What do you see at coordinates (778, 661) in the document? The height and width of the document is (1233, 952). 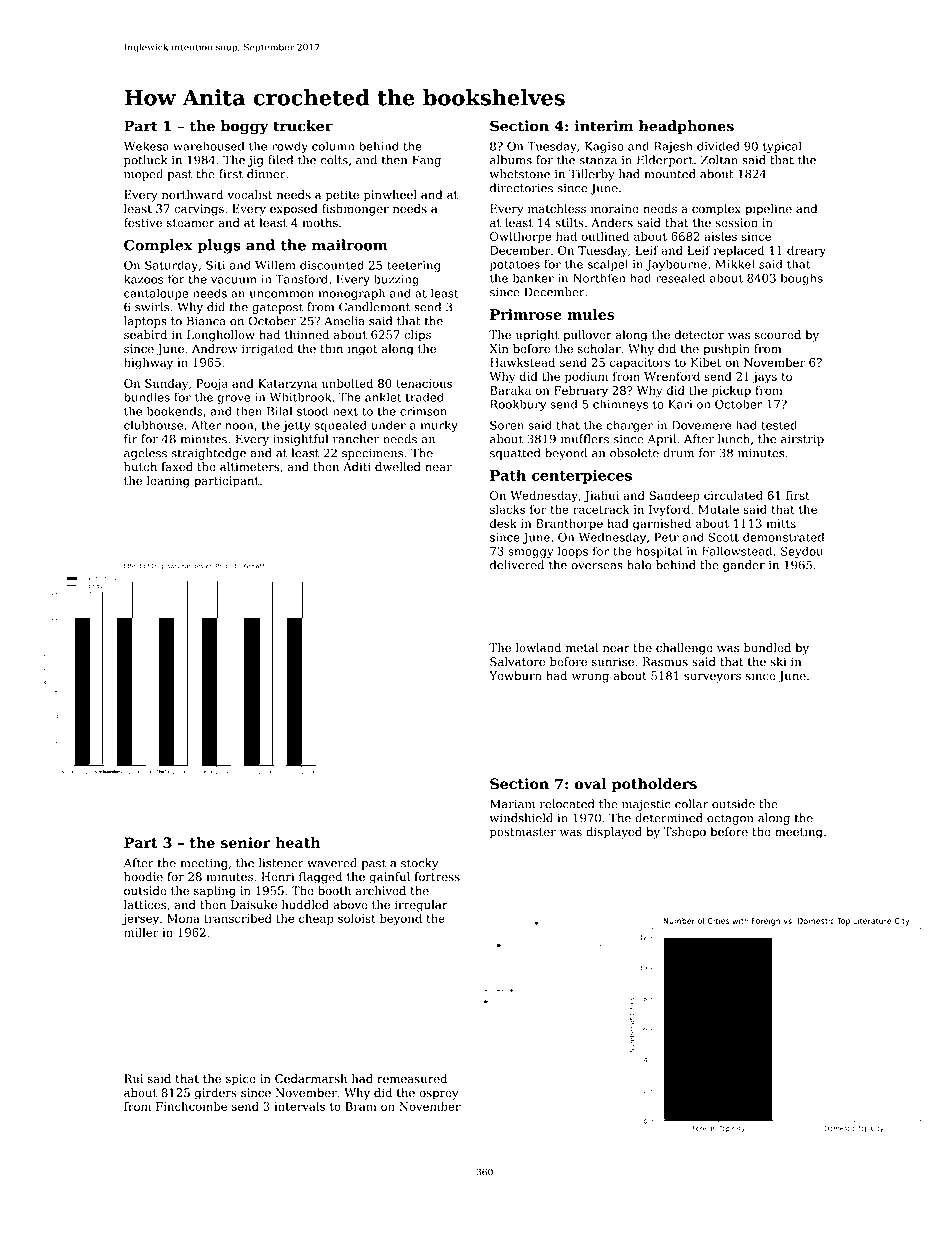 I see `ski` at bounding box center [778, 661].
